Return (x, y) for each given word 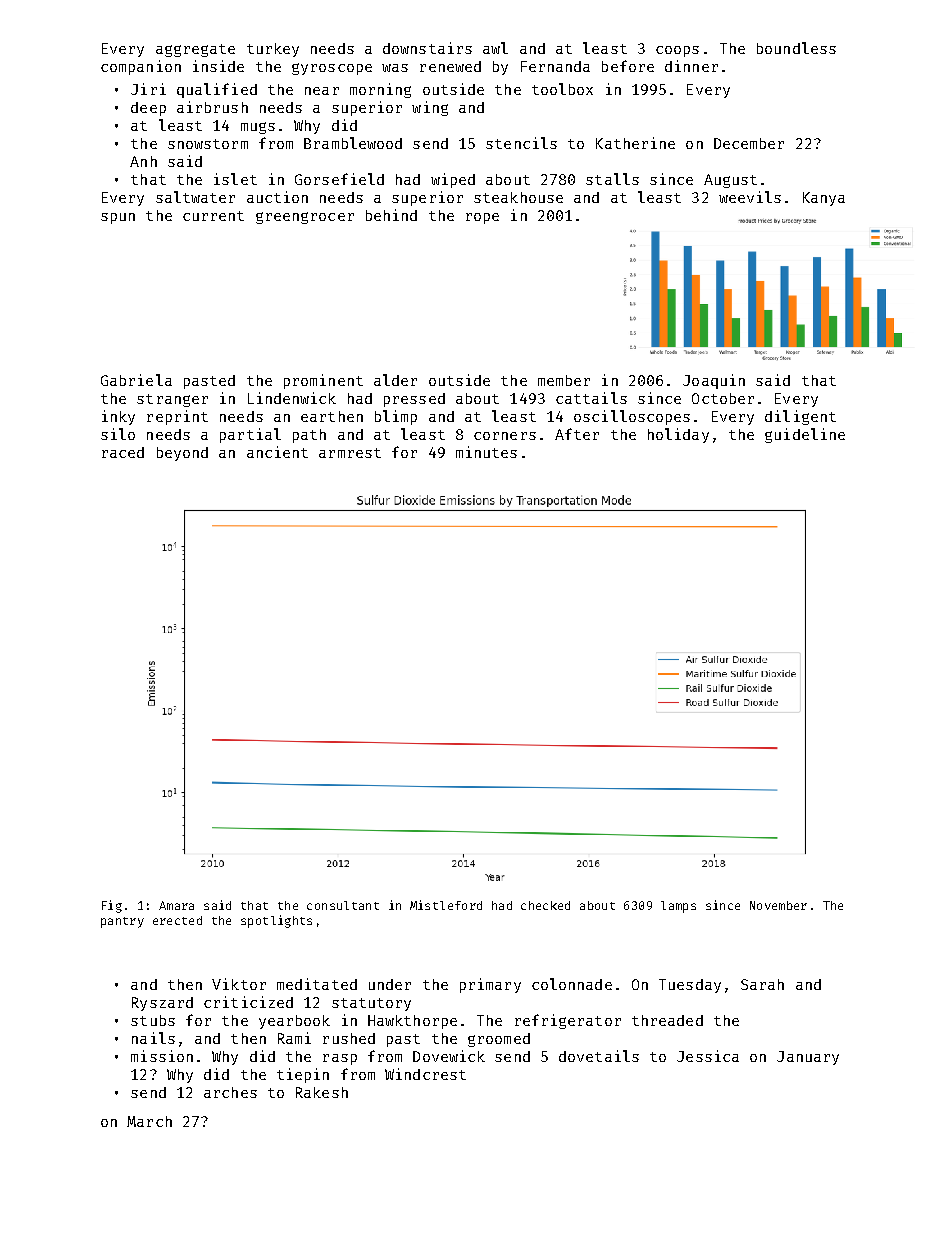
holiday (678, 435)
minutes (486, 452)
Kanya (824, 199)
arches (230, 1092)
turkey (273, 50)
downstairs (427, 48)
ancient (277, 452)
